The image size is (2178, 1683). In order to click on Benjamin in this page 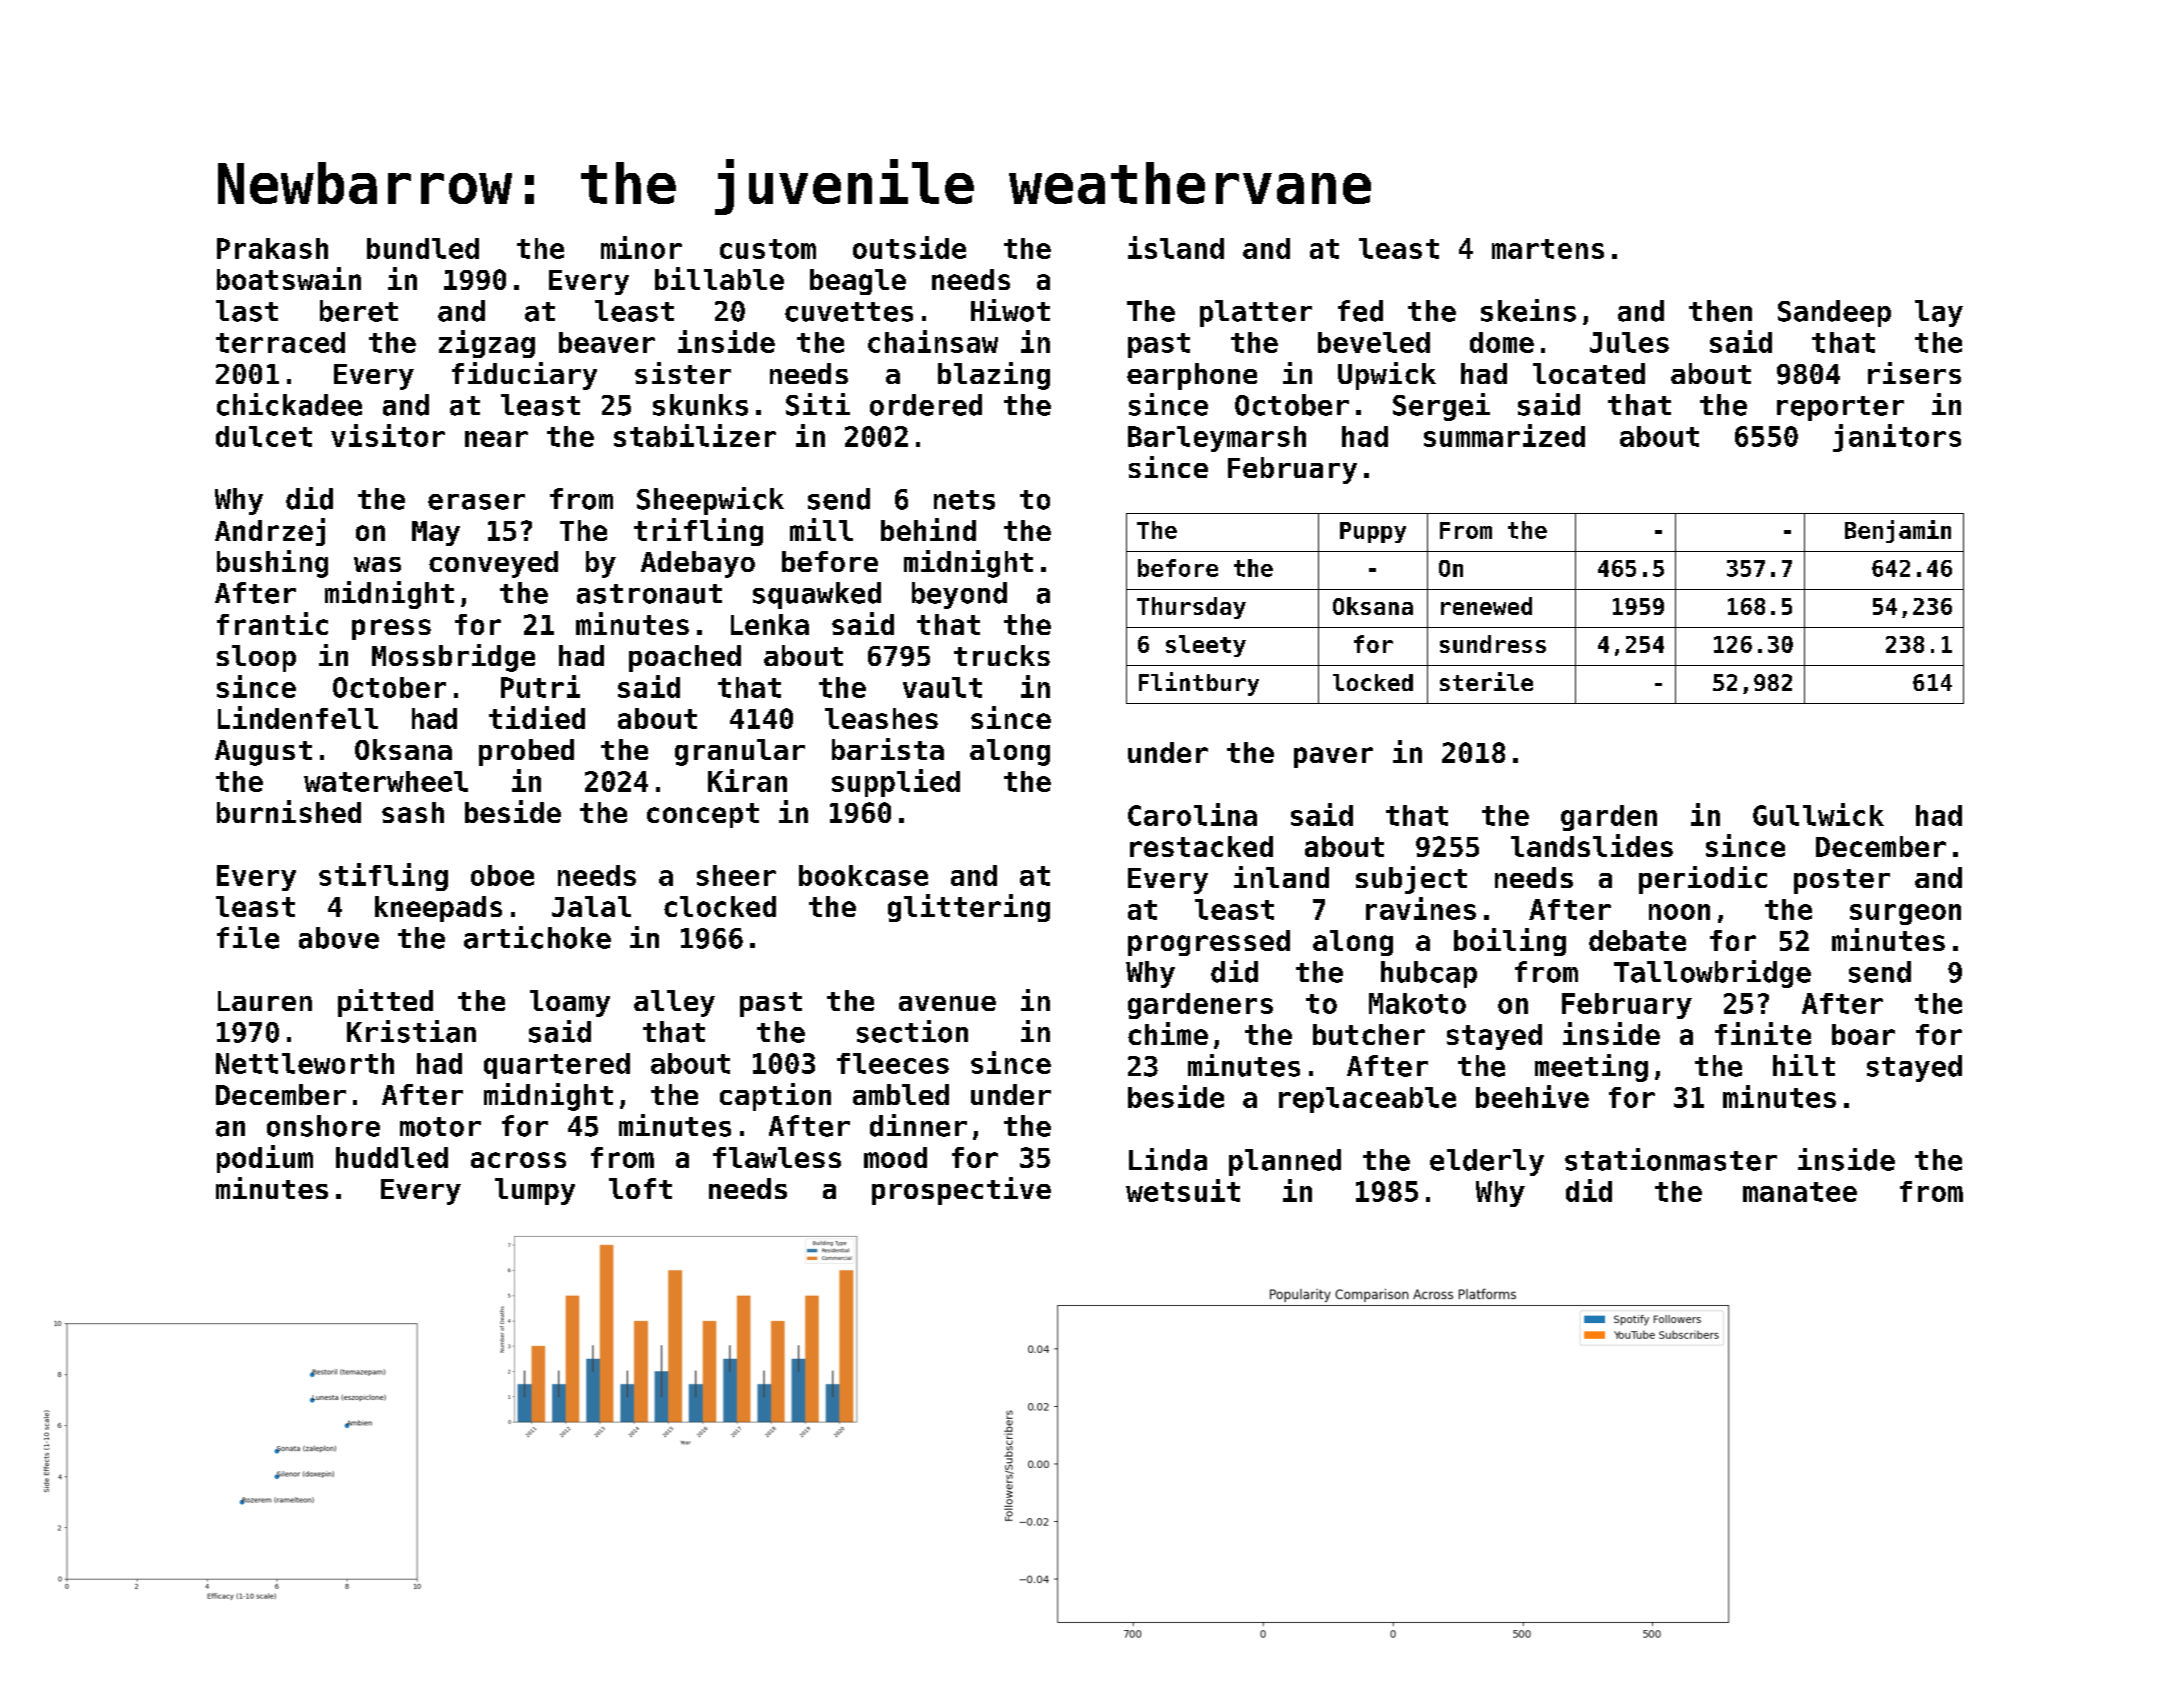, I will do `click(1898, 531)`.
